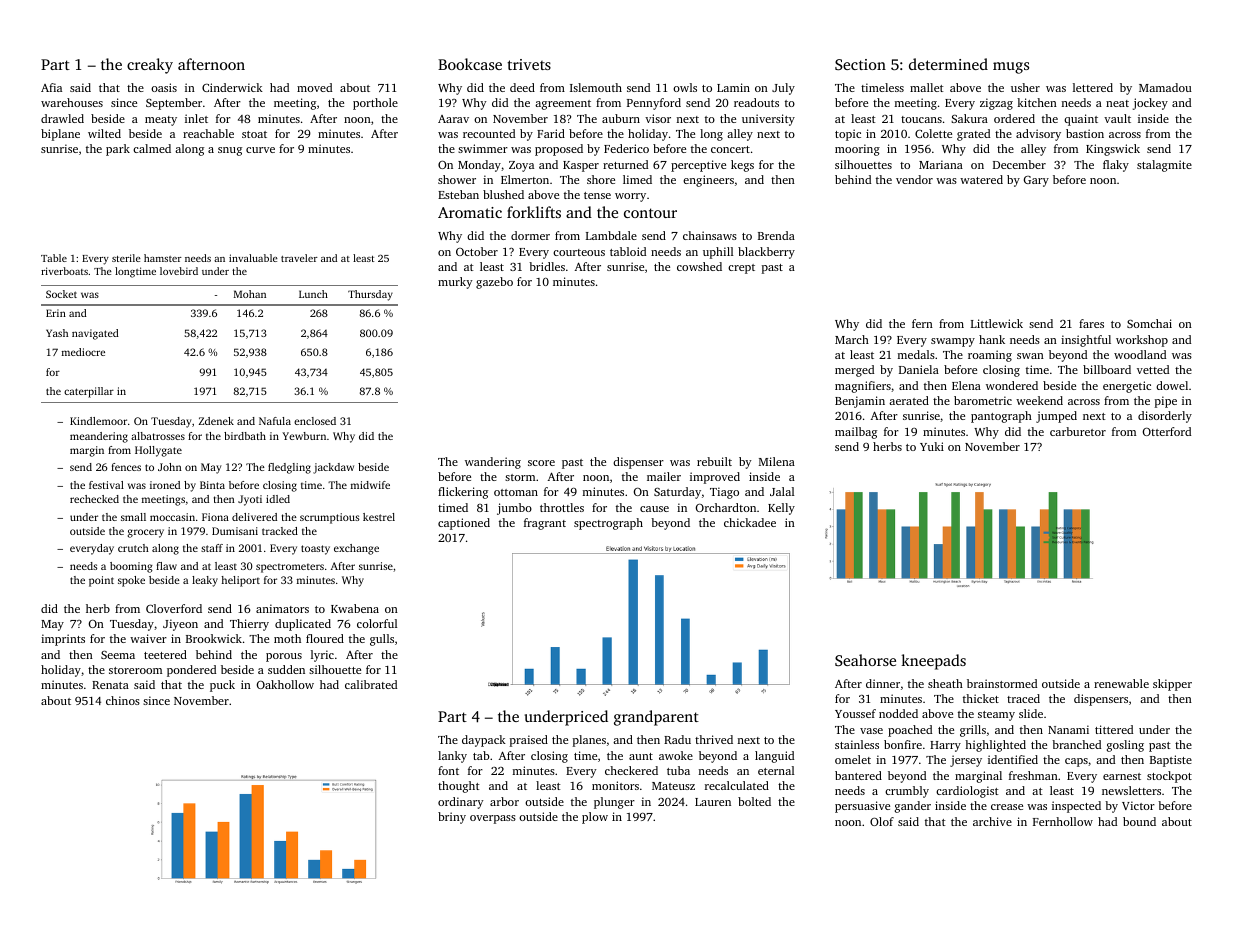  Describe the element at coordinates (382, 640) in the screenshot. I see `gulls` at that location.
